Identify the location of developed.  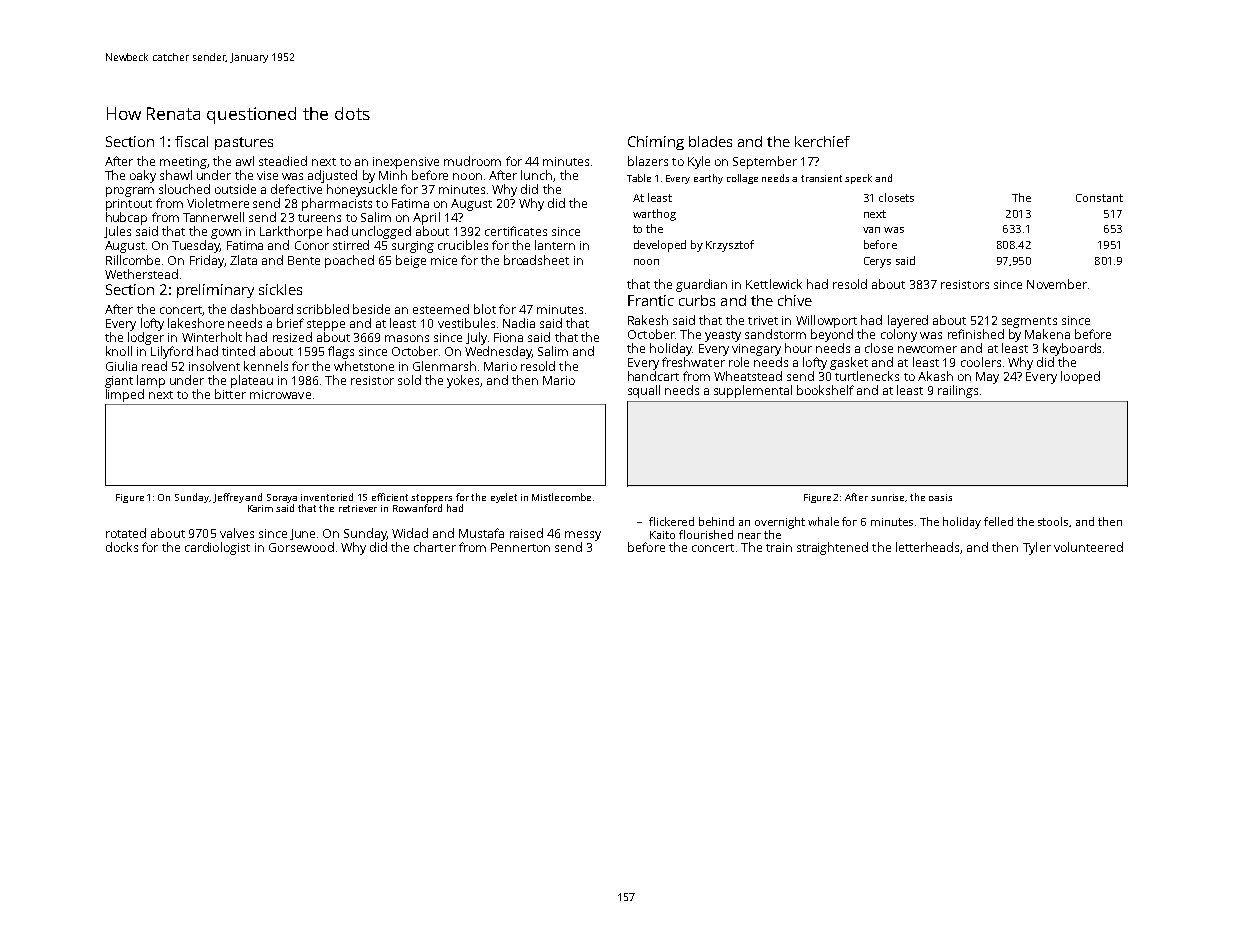
(660, 246).
